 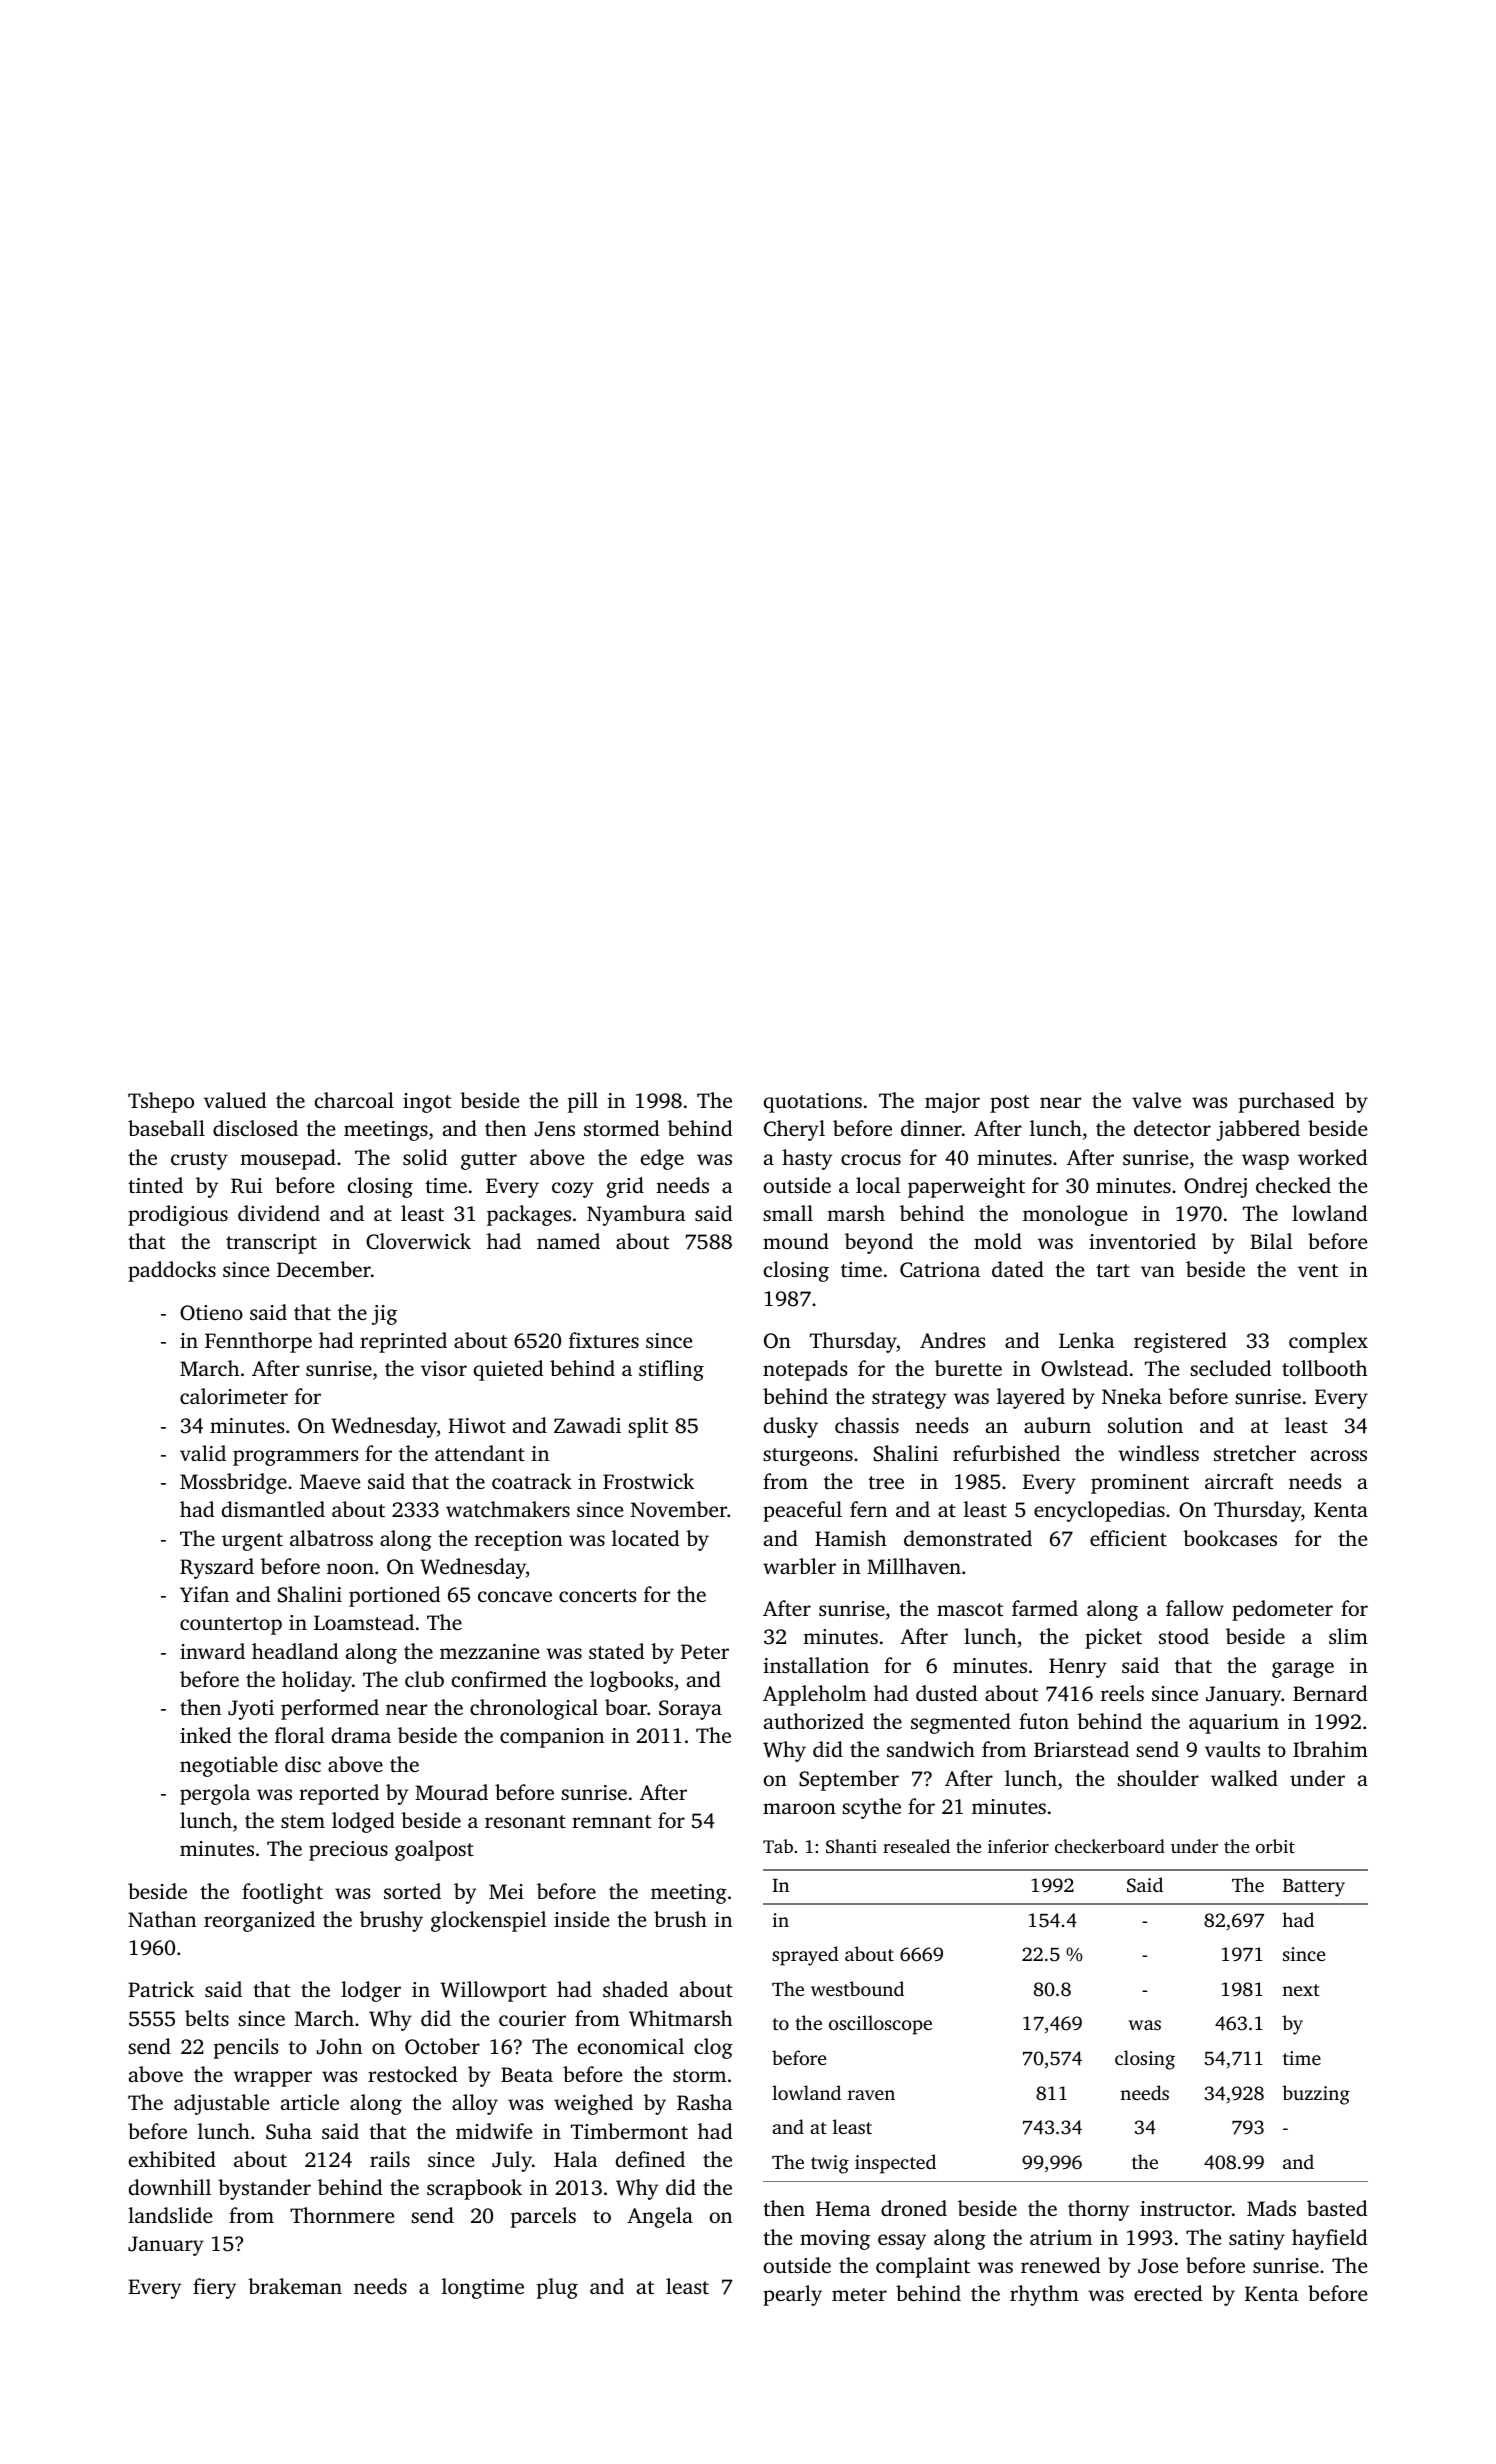 What do you see at coordinates (1168, 2293) in the screenshot?
I see `erected` at bounding box center [1168, 2293].
